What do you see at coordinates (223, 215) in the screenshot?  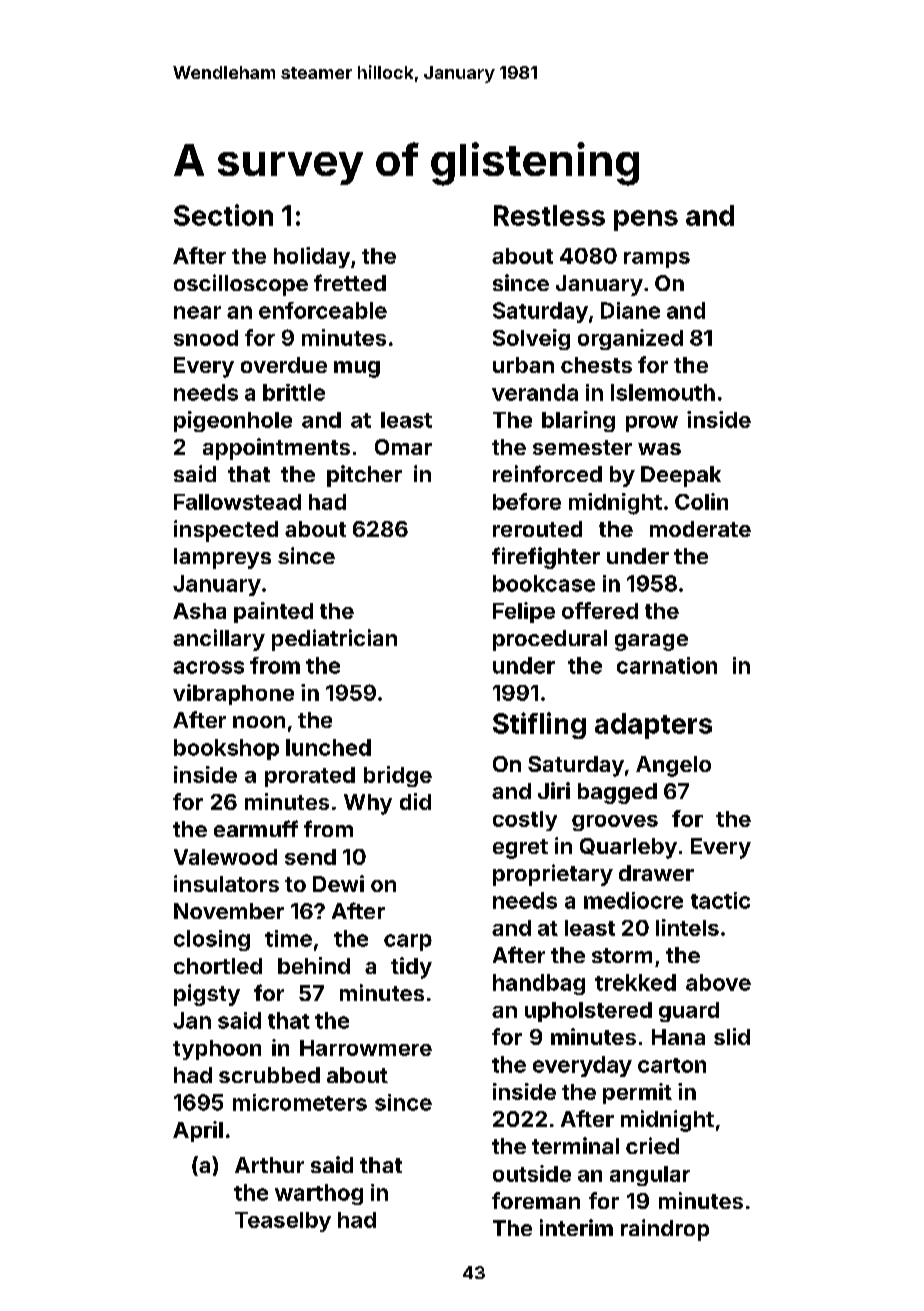 I see `Section` at bounding box center [223, 215].
